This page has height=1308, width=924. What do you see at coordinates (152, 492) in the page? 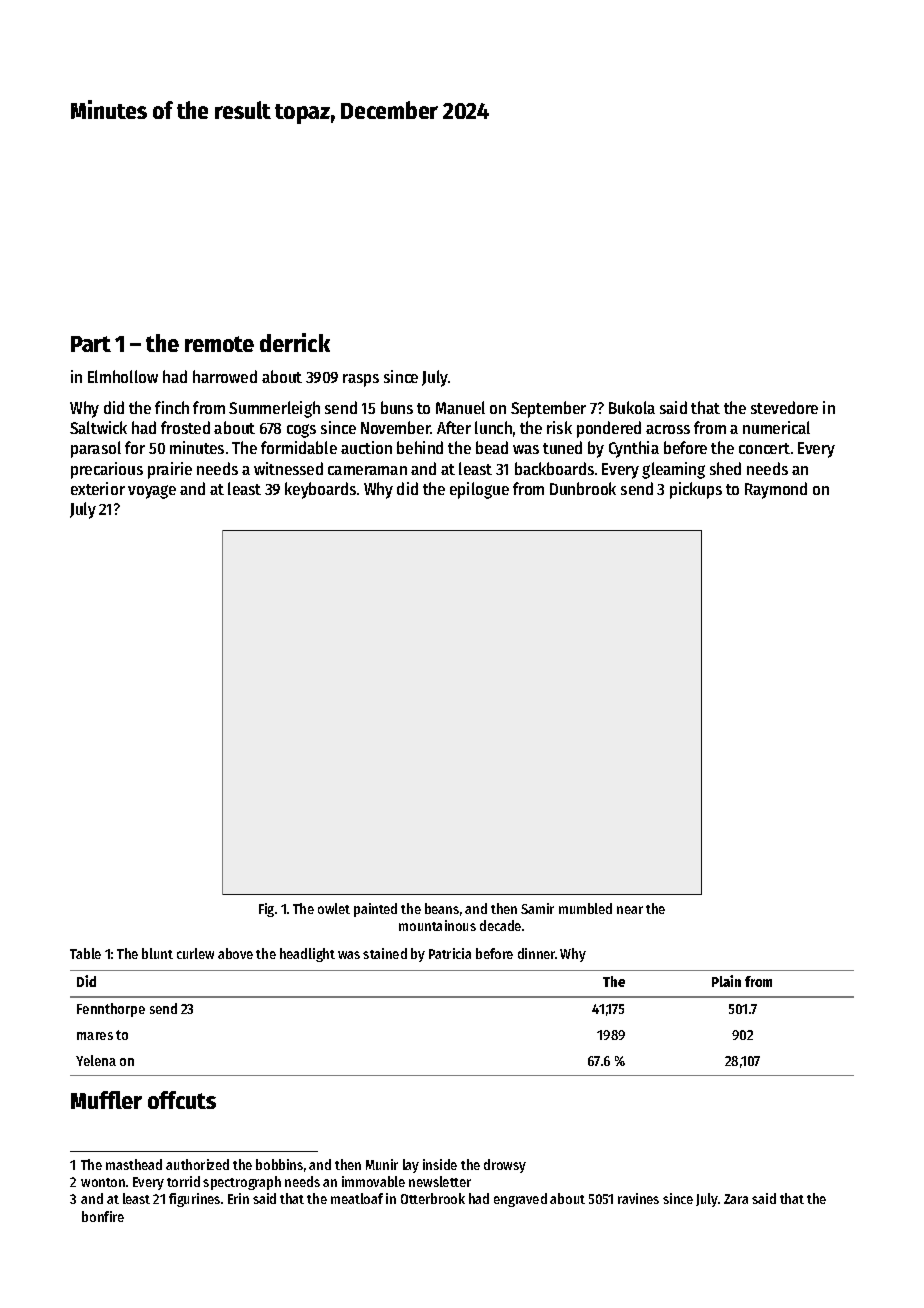
I see `voyage` at bounding box center [152, 492].
